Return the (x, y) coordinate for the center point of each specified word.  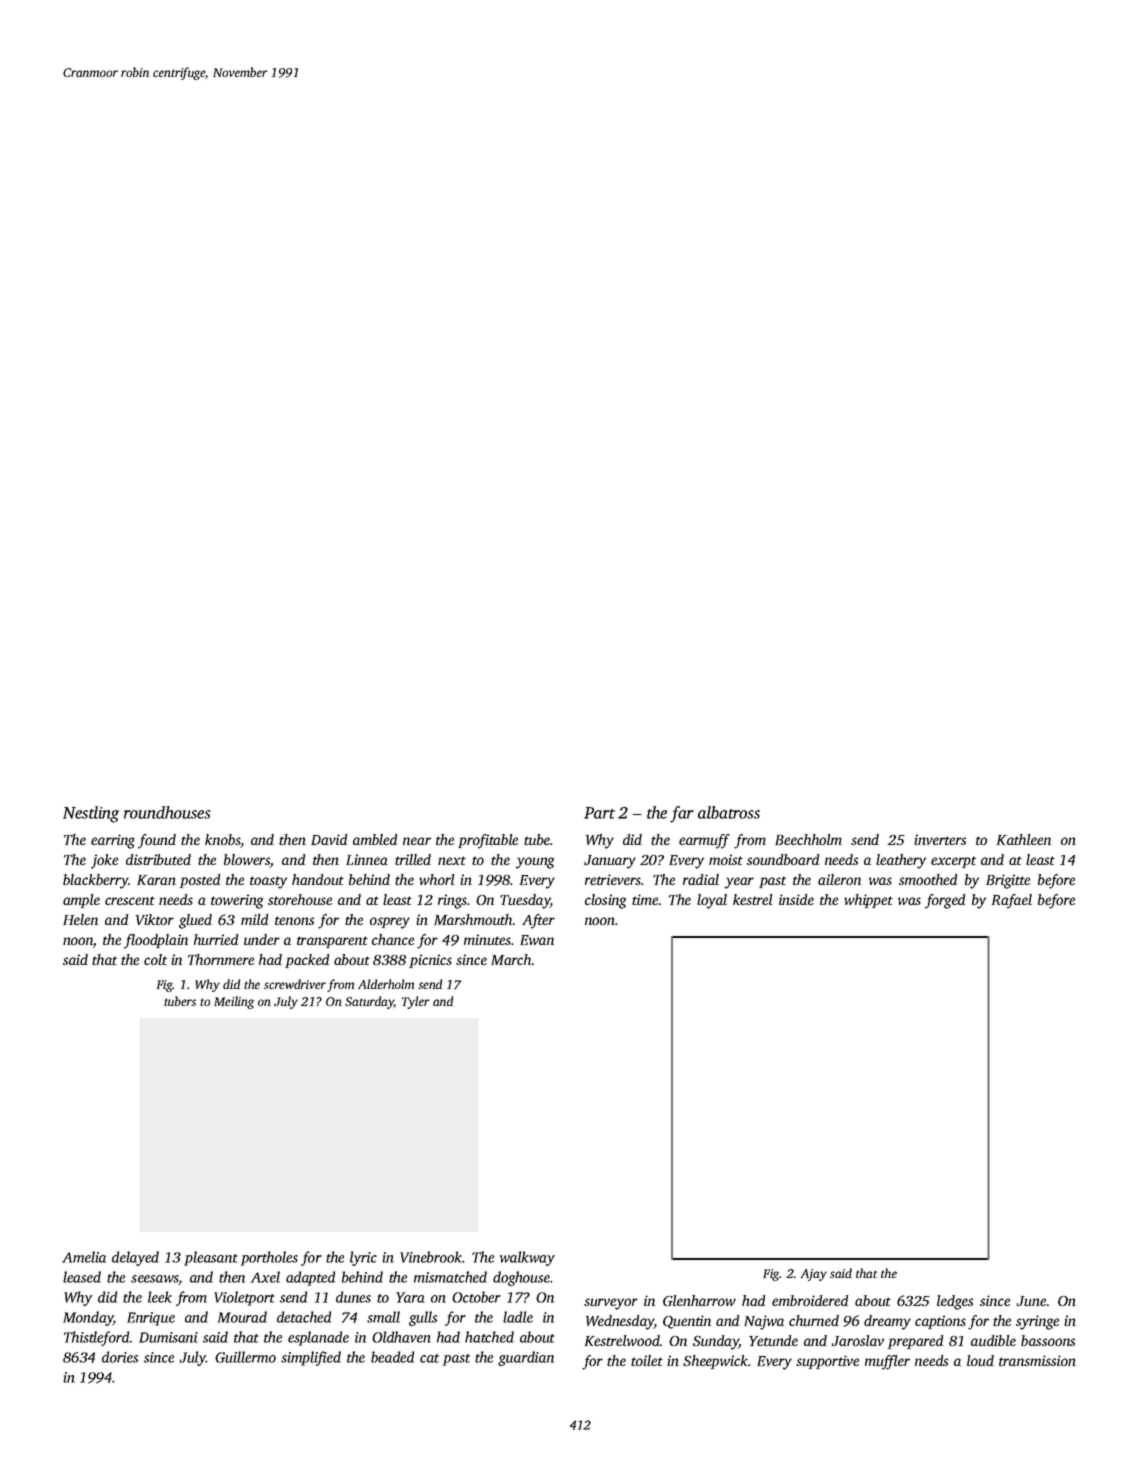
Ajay (814, 1275)
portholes (269, 1258)
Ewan (537, 940)
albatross (729, 812)
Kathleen (1024, 839)
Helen (80, 919)
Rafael (1012, 901)
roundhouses (167, 812)
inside (796, 899)
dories (120, 1357)
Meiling (234, 1002)
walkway (527, 1258)
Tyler (416, 1002)
